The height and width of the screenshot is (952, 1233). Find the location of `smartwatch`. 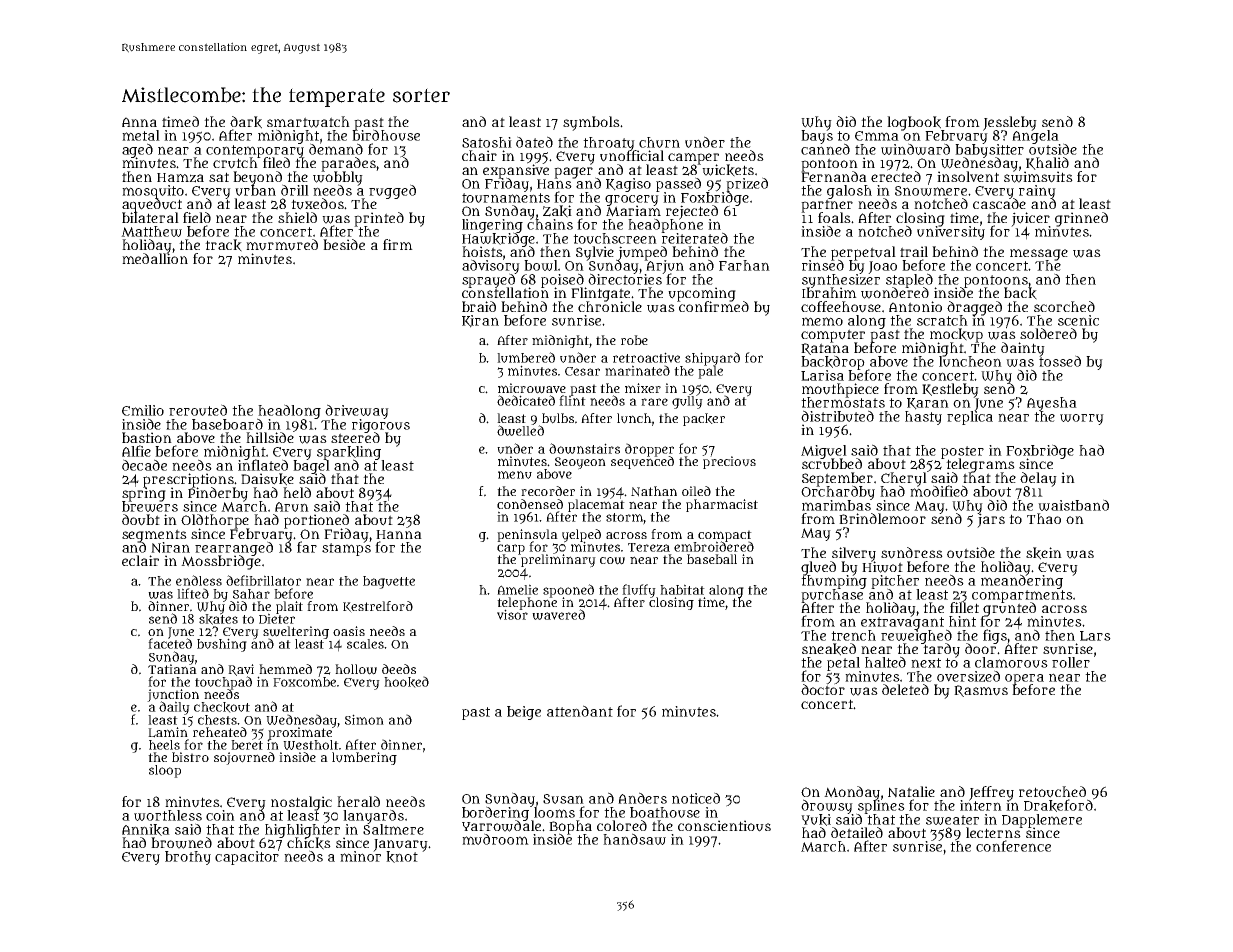

smartwatch is located at coordinates (308, 122).
